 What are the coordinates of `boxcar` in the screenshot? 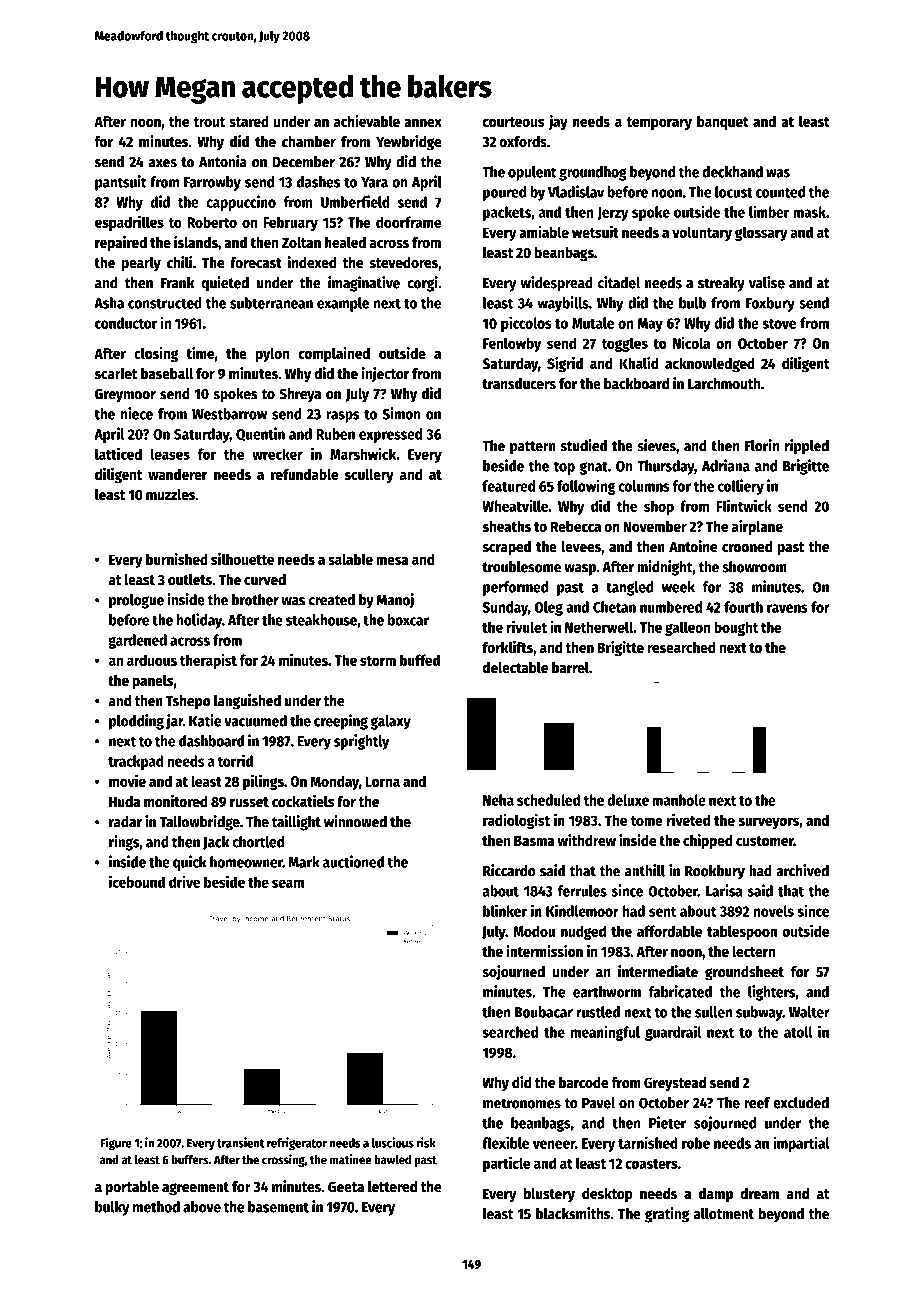 It's located at (408, 620).
